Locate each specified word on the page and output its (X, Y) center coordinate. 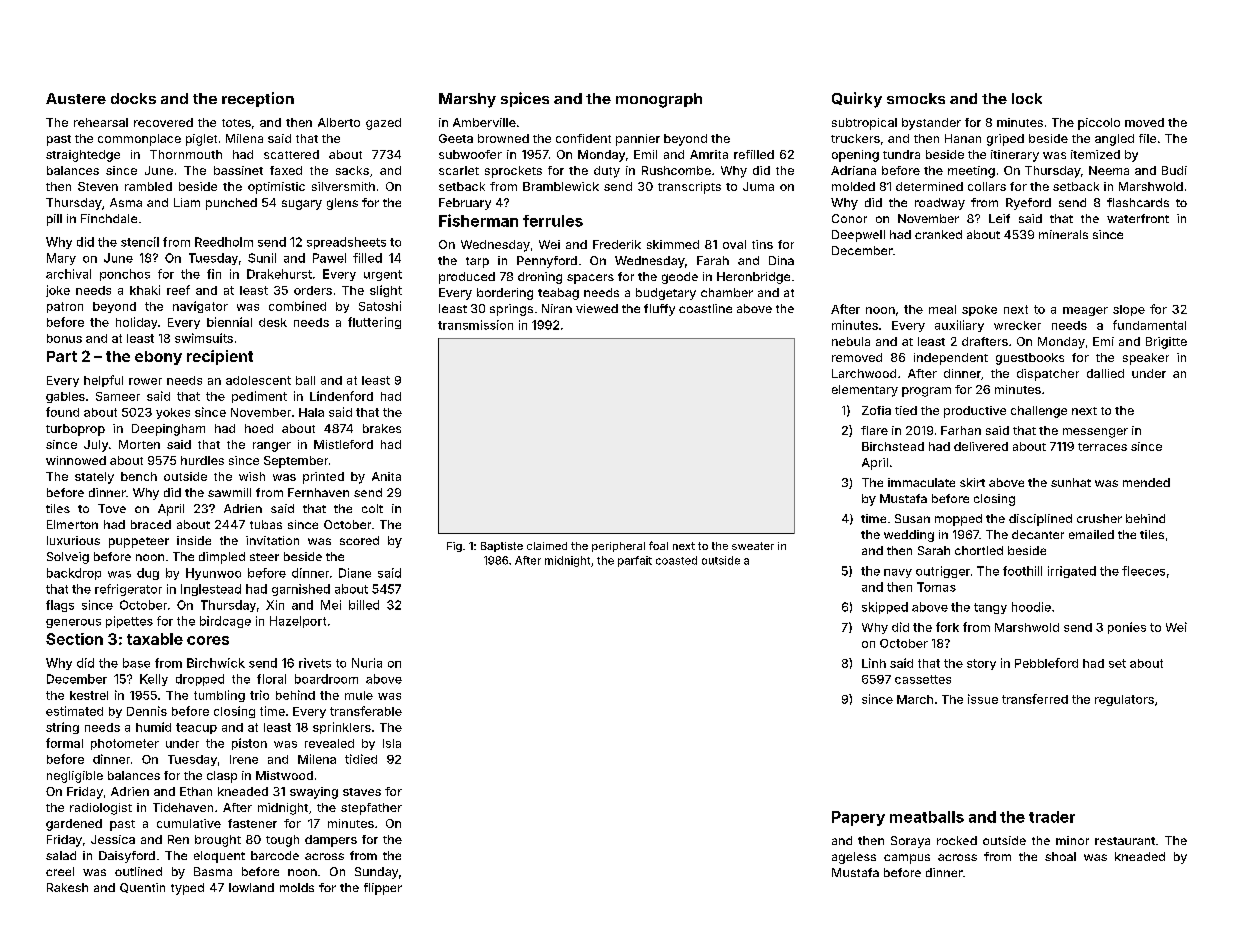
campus (907, 859)
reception (258, 99)
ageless (854, 858)
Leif (999, 218)
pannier (638, 140)
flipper (383, 889)
